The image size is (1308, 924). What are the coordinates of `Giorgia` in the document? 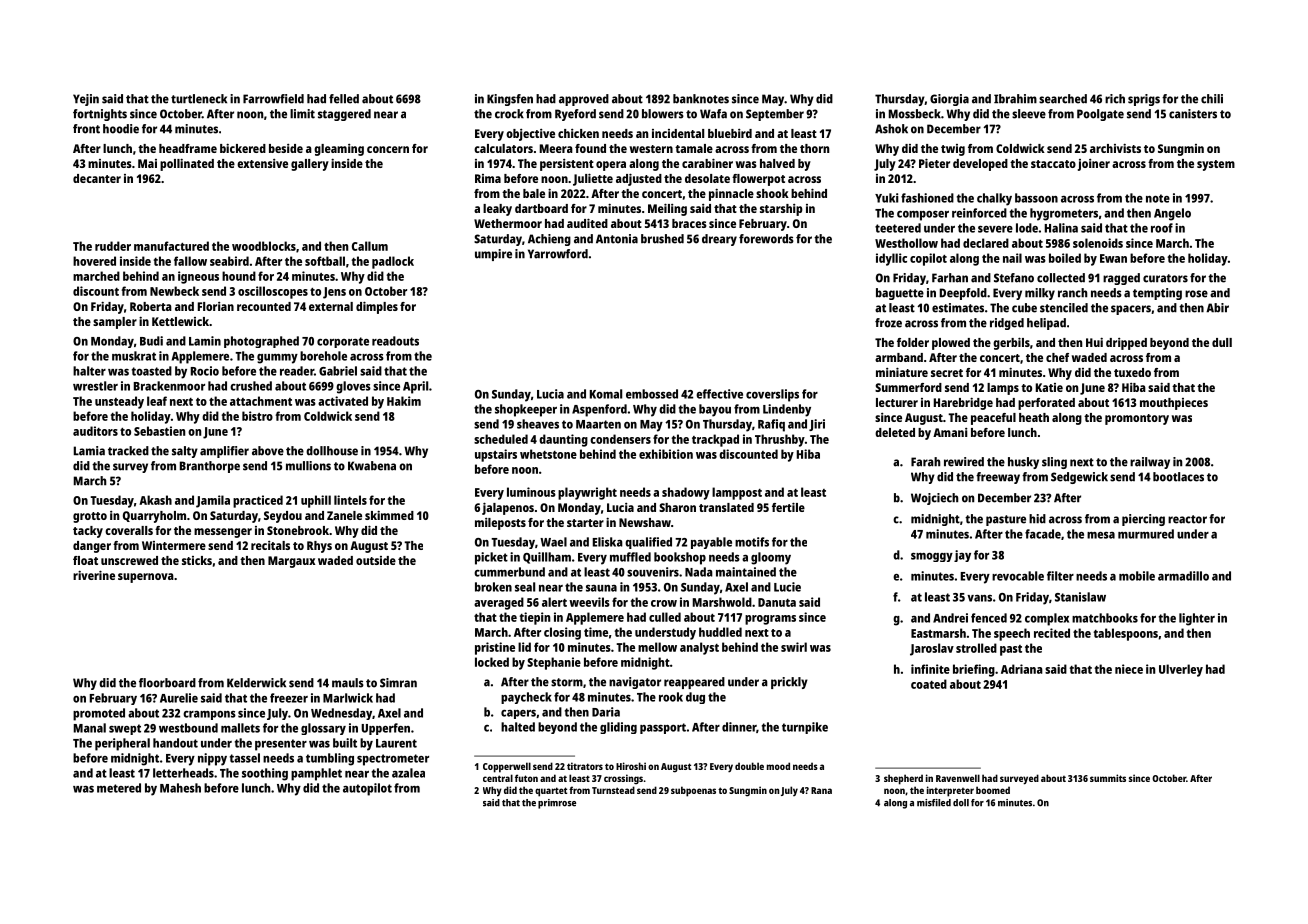 It's located at (949, 100).
